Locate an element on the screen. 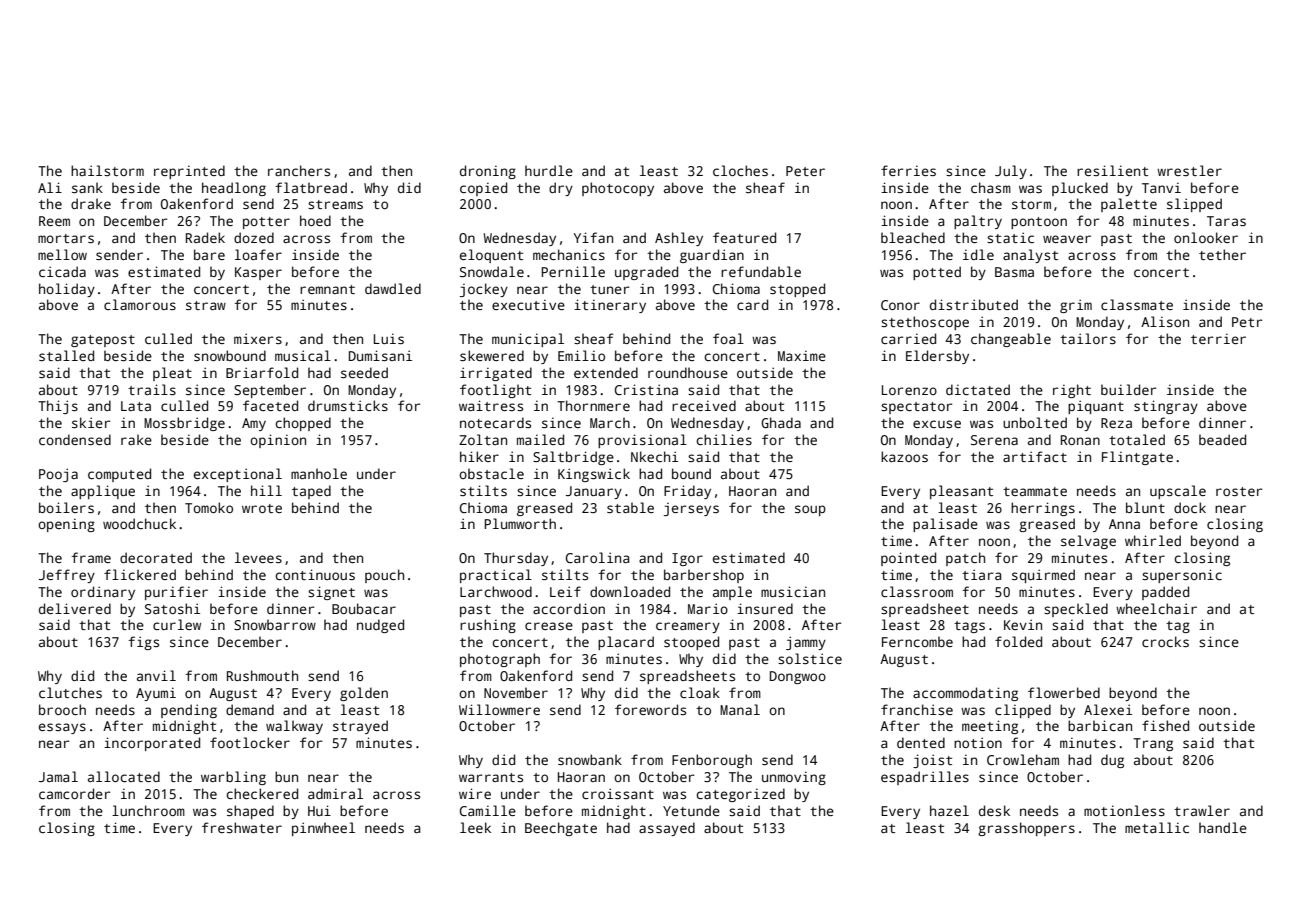  opinion is located at coordinates (278, 441).
